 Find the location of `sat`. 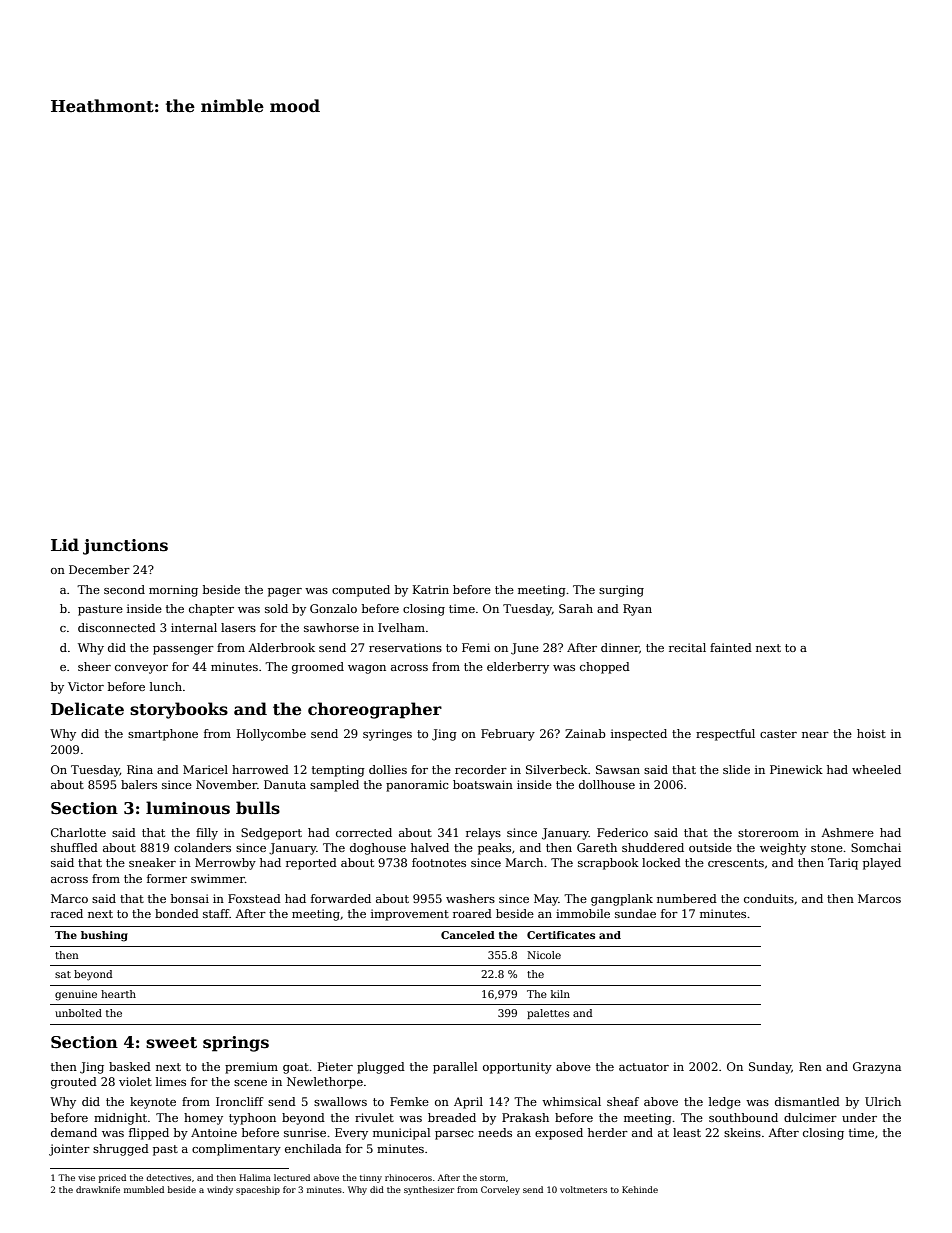

sat is located at coordinates (63, 974).
